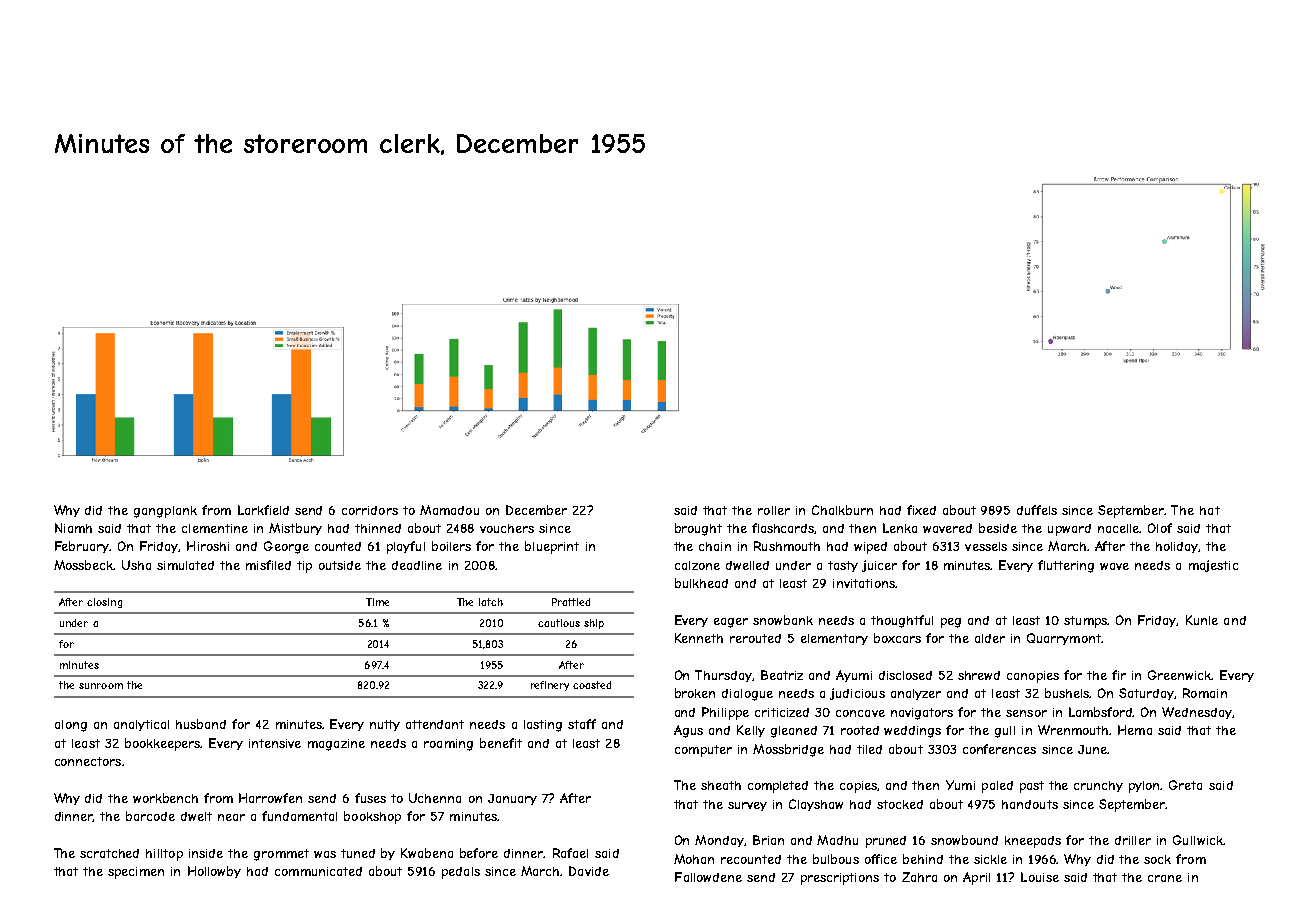 The image size is (1308, 924). I want to click on closing, so click(104, 603).
